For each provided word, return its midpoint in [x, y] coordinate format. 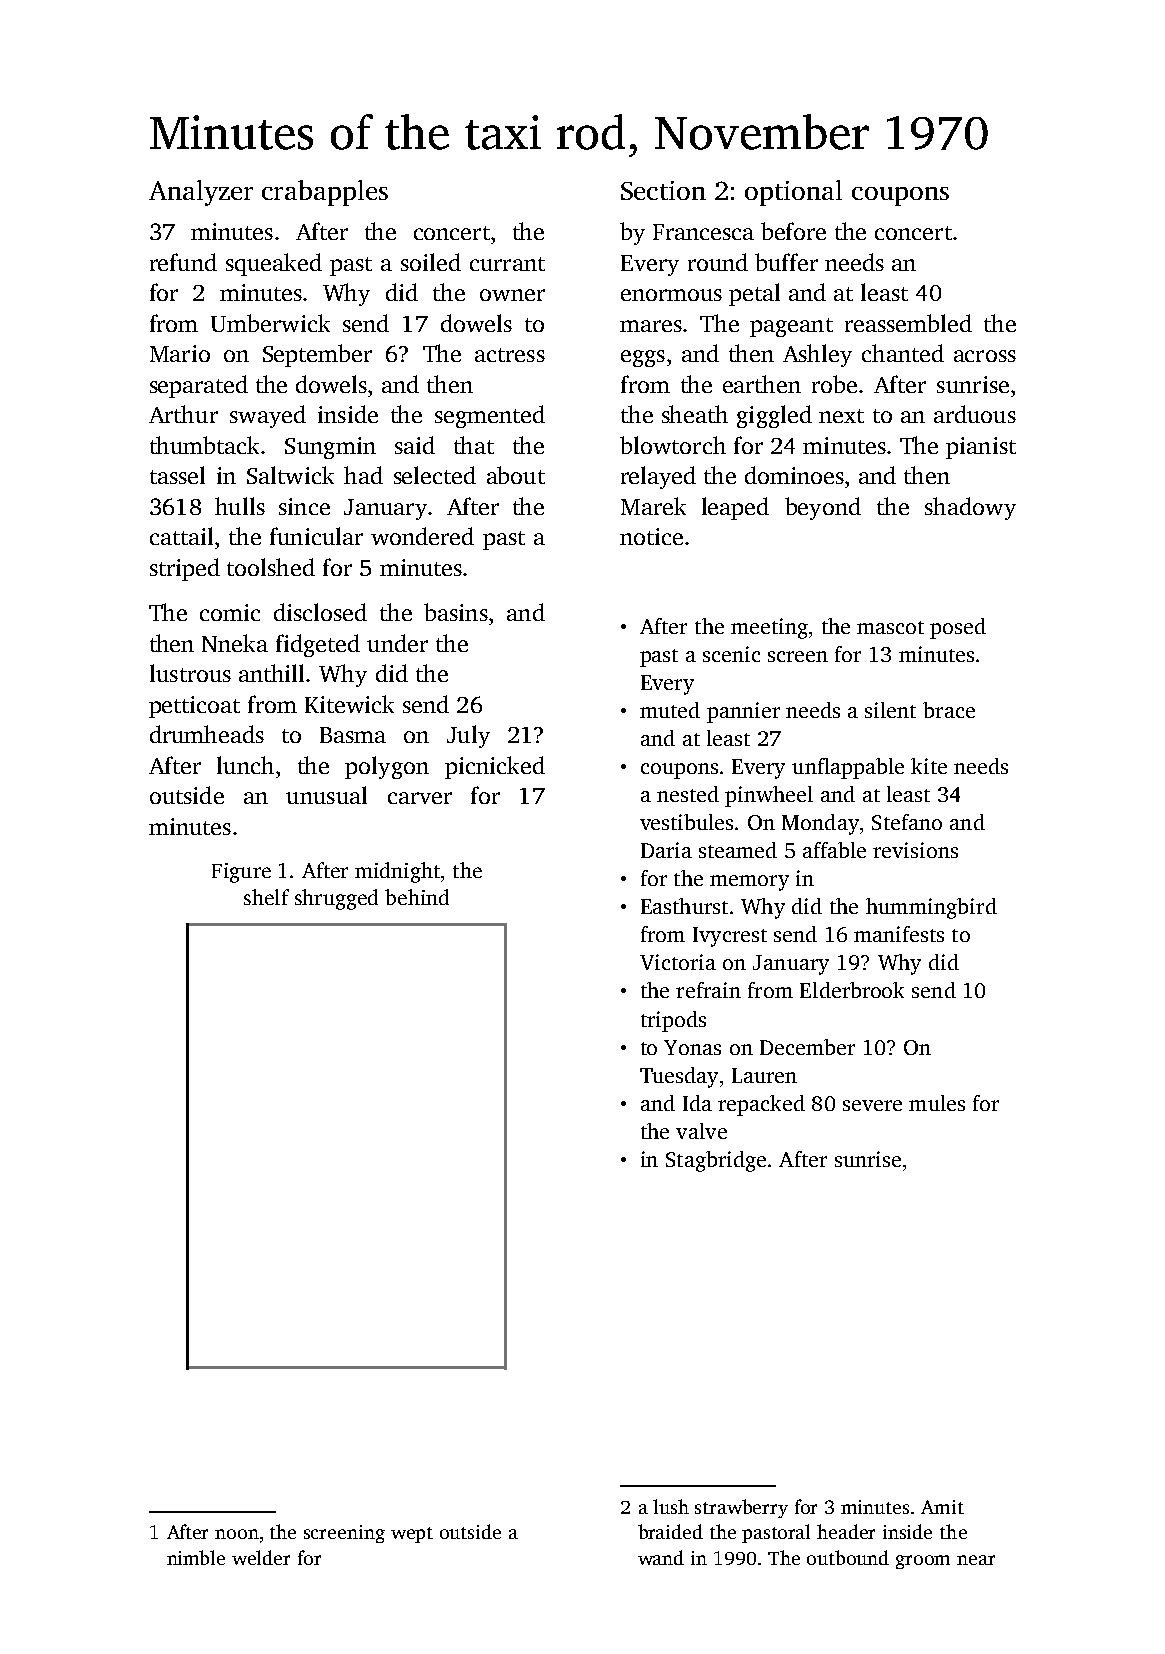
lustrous [190, 673]
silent [890, 710]
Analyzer [201, 193]
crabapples [325, 193]
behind [417, 897]
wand [661, 1557]
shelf [266, 897]
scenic [731, 654]
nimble [196, 1557]
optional [793, 193]
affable [834, 850]
